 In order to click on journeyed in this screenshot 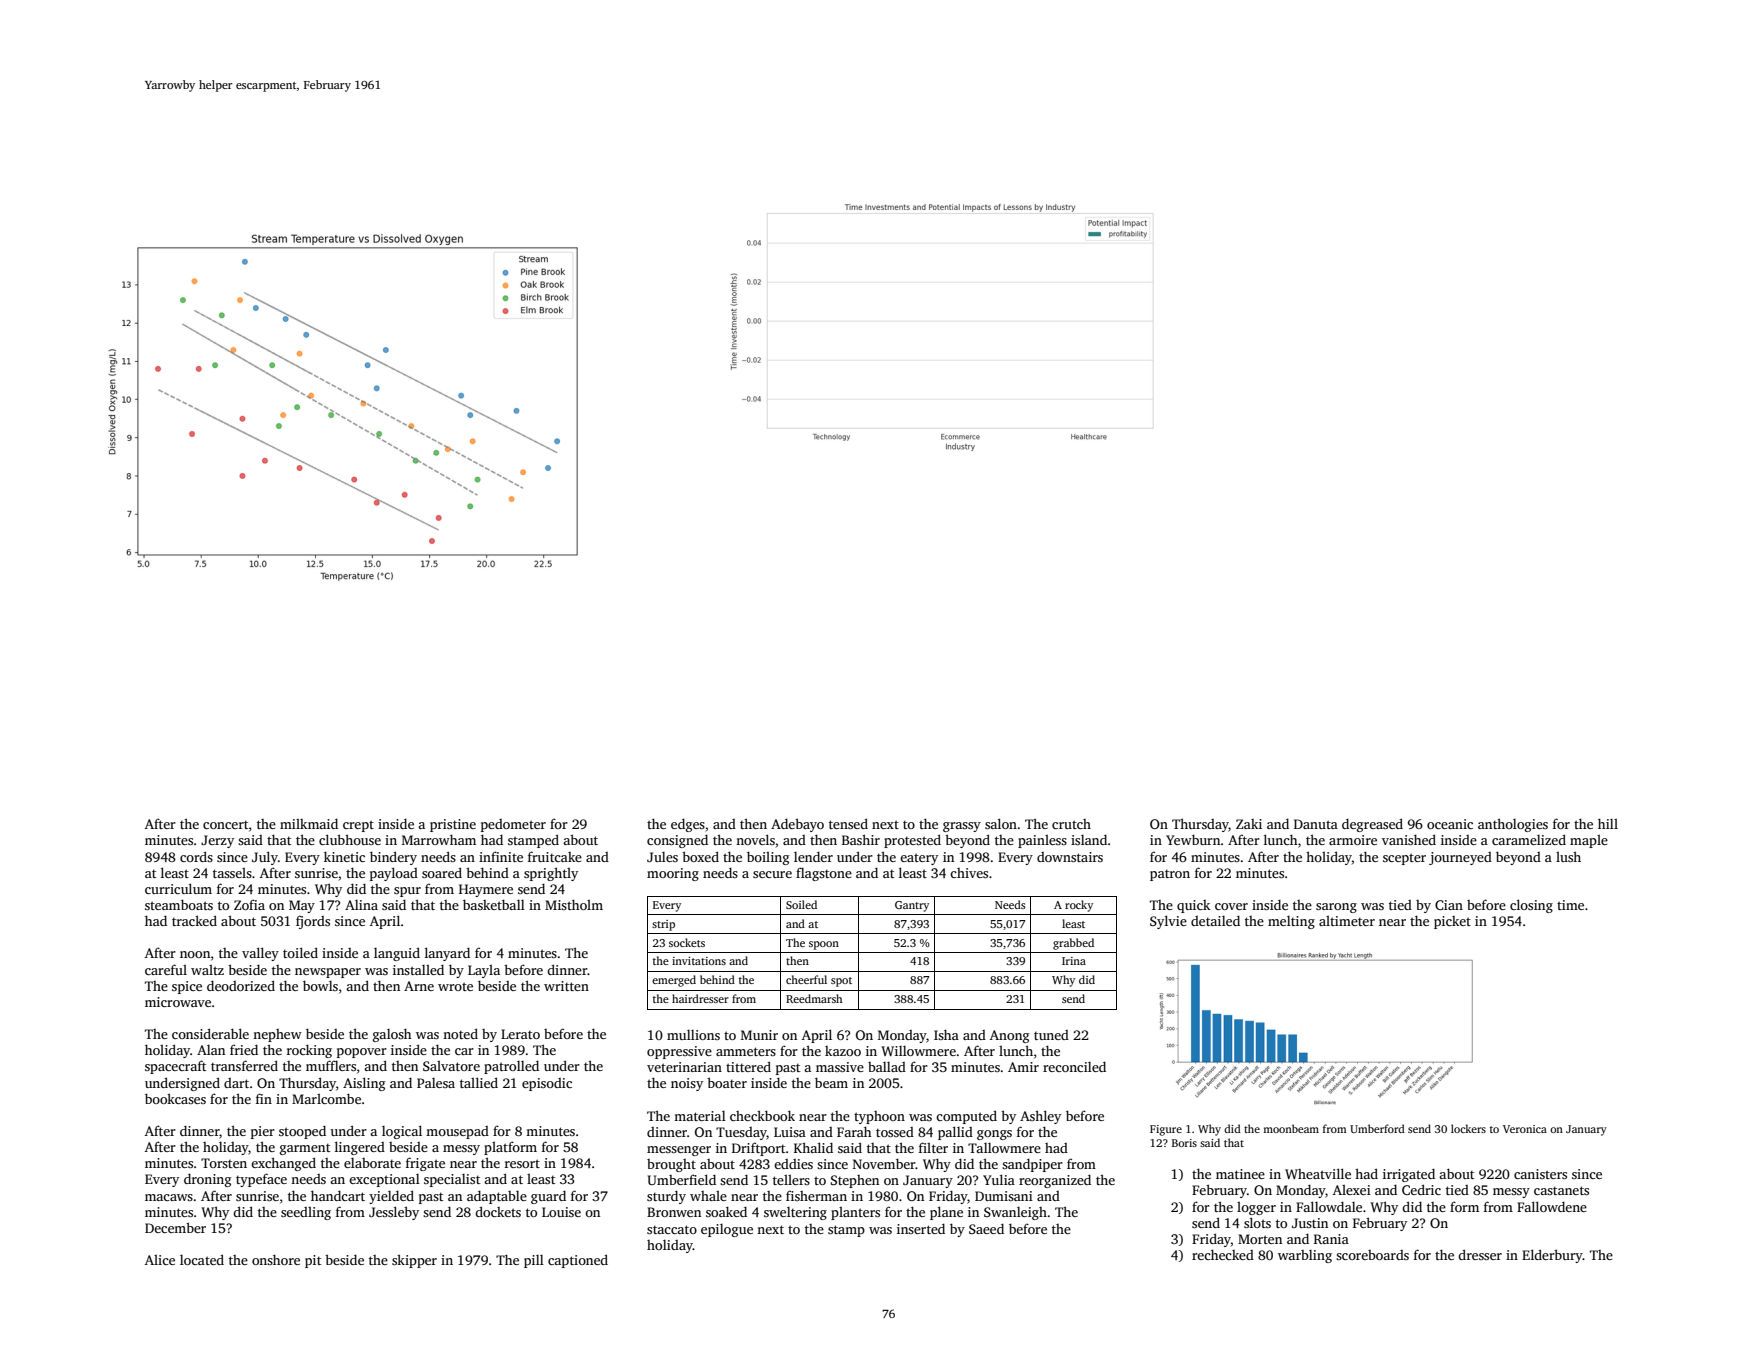, I will do `click(1460, 858)`.
